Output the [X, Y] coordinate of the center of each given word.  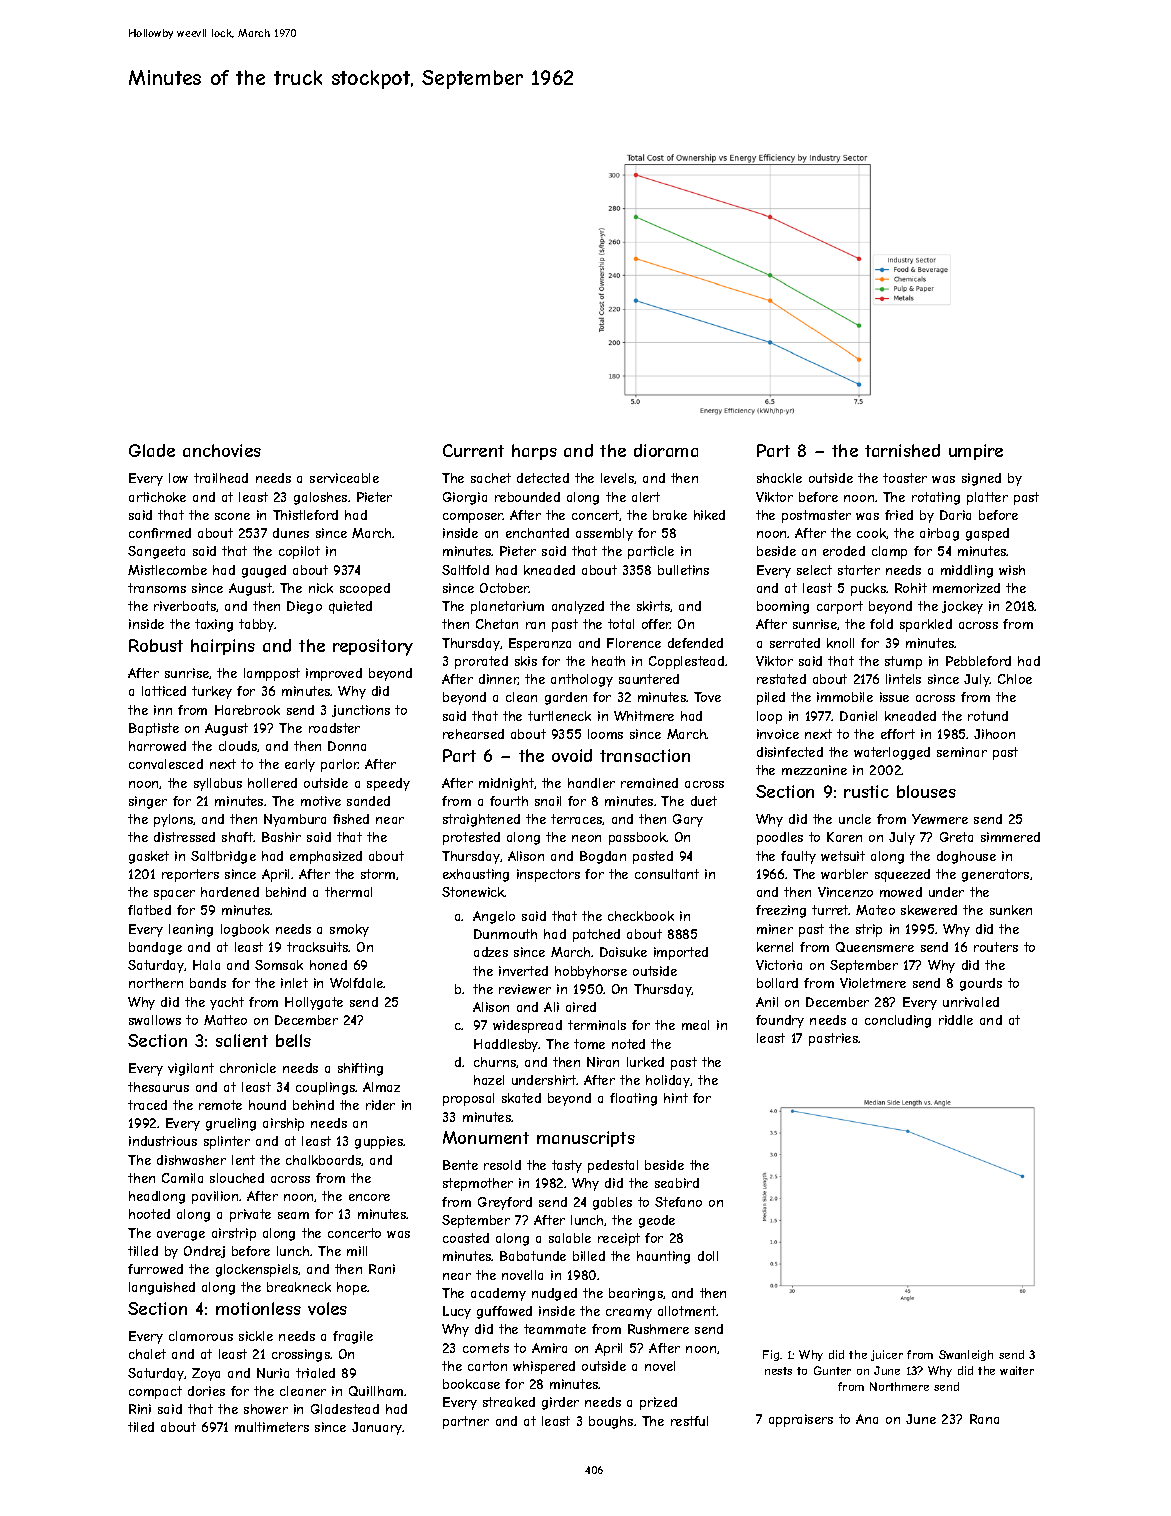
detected [543, 478]
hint [676, 1098]
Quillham [376, 1391]
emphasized [326, 857]
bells [293, 1040]
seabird [677, 1183]
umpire [976, 452]
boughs [611, 1422]
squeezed [902, 875]
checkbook [641, 916]
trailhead [221, 478]
